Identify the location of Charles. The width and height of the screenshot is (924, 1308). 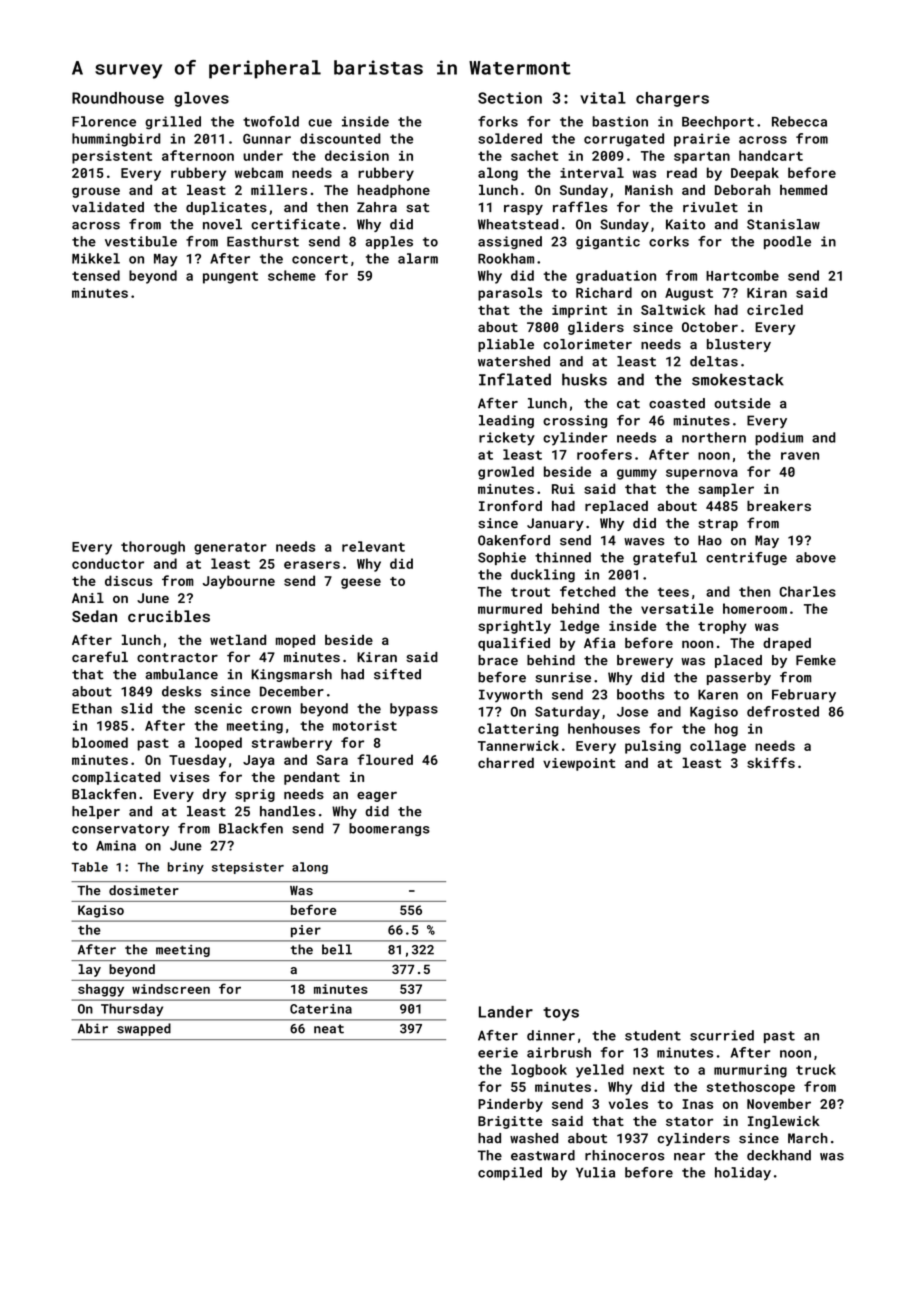
(807, 591).
